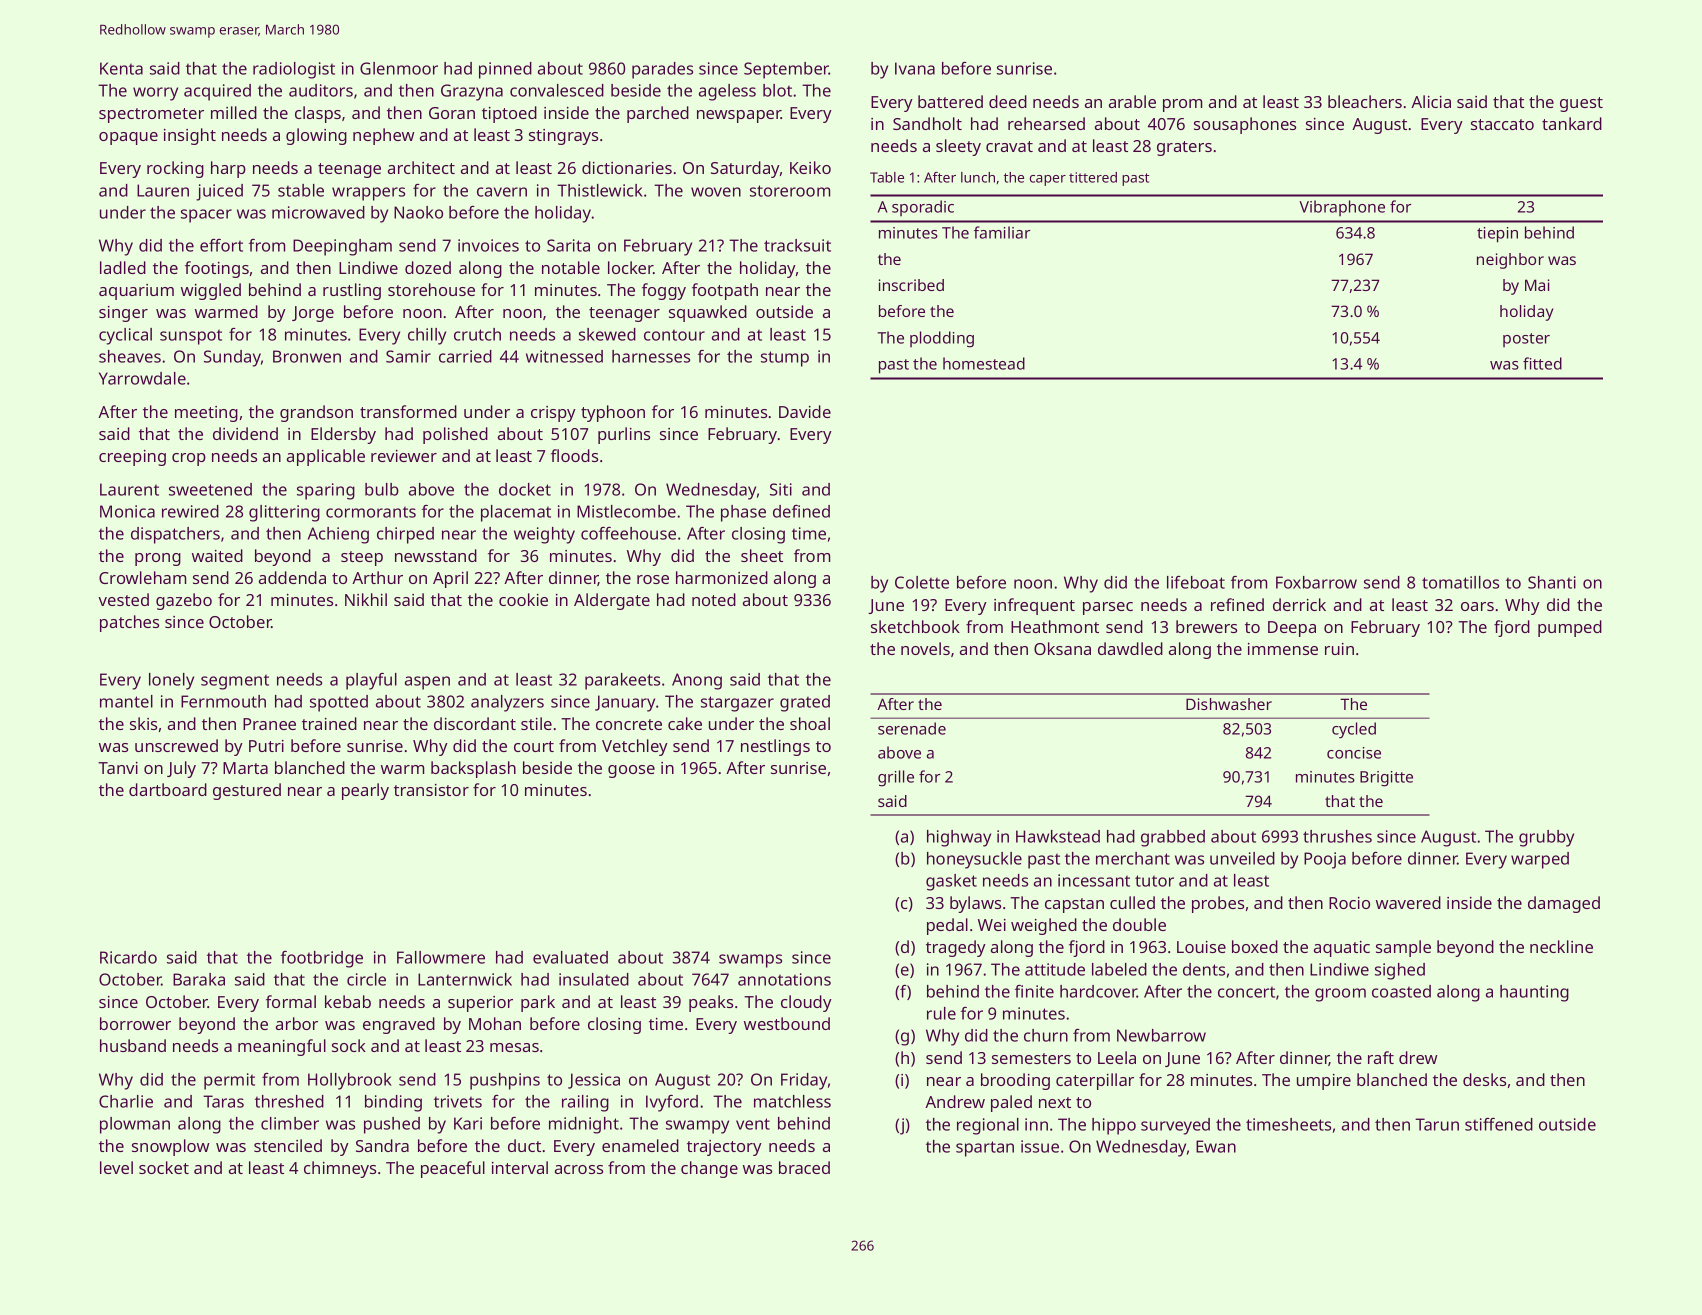  Describe the element at coordinates (313, 314) in the screenshot. I see `Jorge` at that location.
